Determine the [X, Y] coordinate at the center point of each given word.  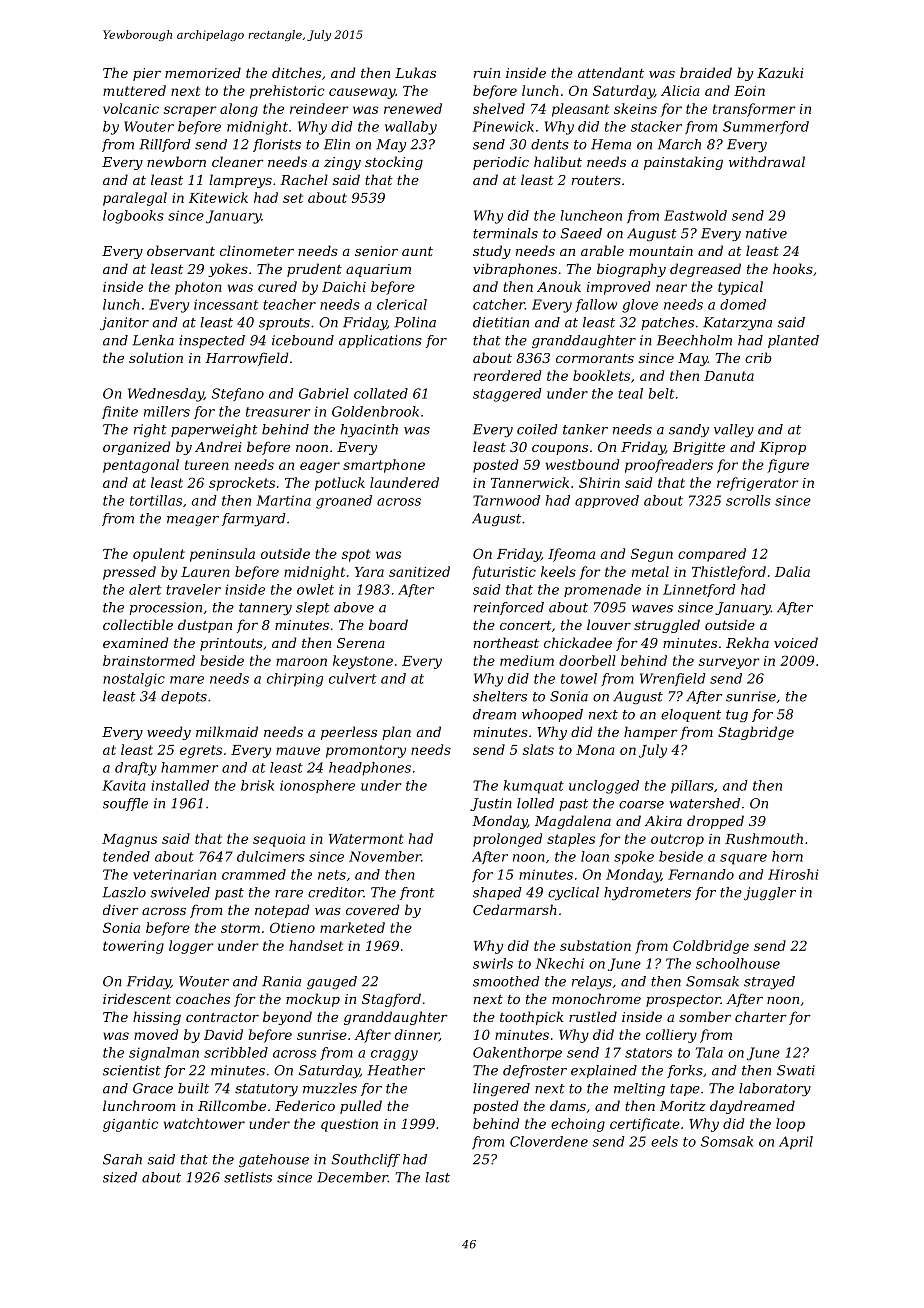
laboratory [775, 1089]
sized [120, 1177]
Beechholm [694, 340]
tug [737, 716]
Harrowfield [246, 359]
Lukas [415, 72]
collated [381, 393]
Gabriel [324, 393]
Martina [283, 500]
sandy [689, 430]
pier [147, 74]
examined [135, 642]
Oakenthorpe [517, 1054]
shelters [500, 696]
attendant [611, 72]
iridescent [137, 998]
